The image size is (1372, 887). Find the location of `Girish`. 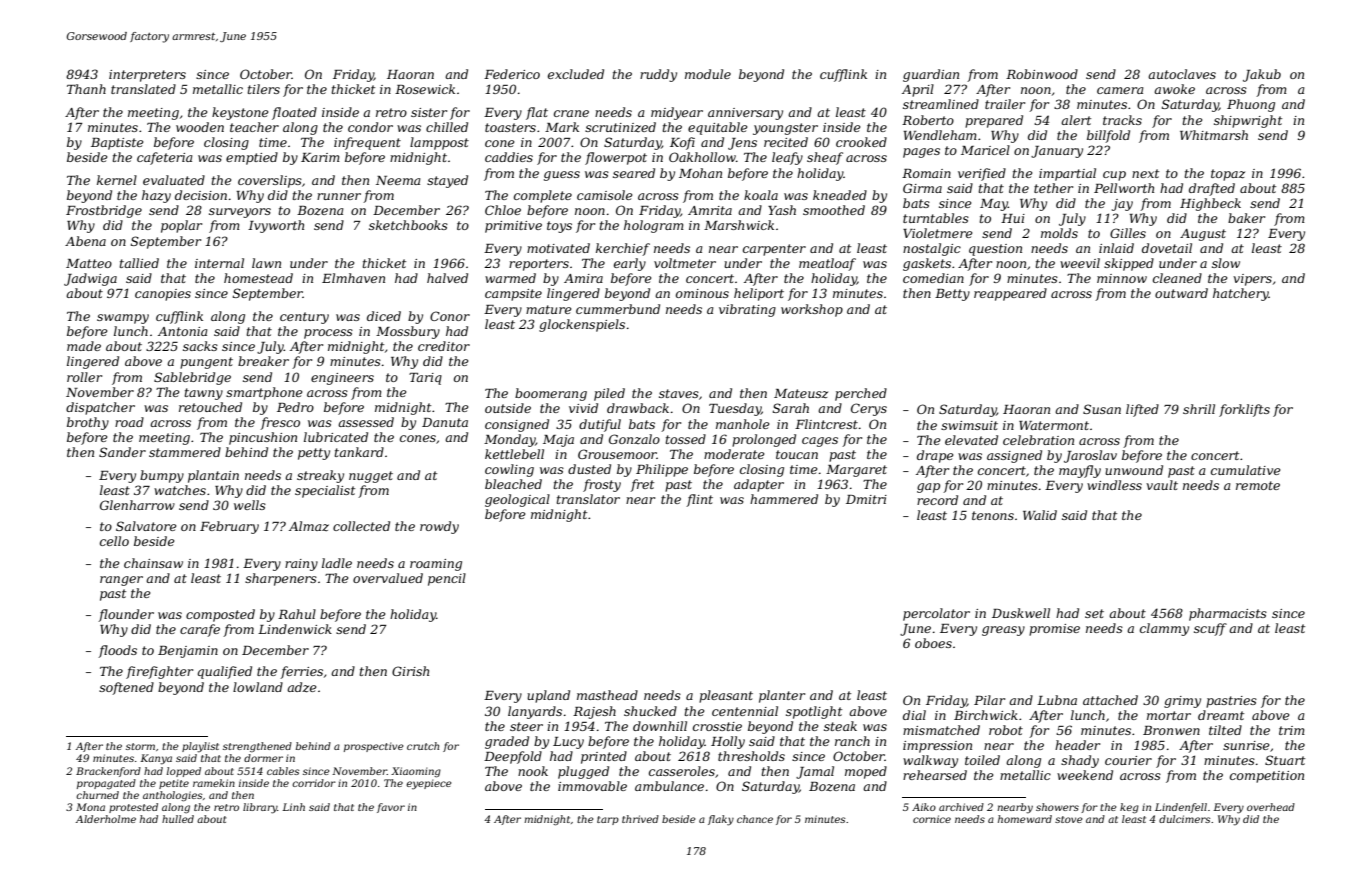

Girish is located at coordinates (410, 671).
